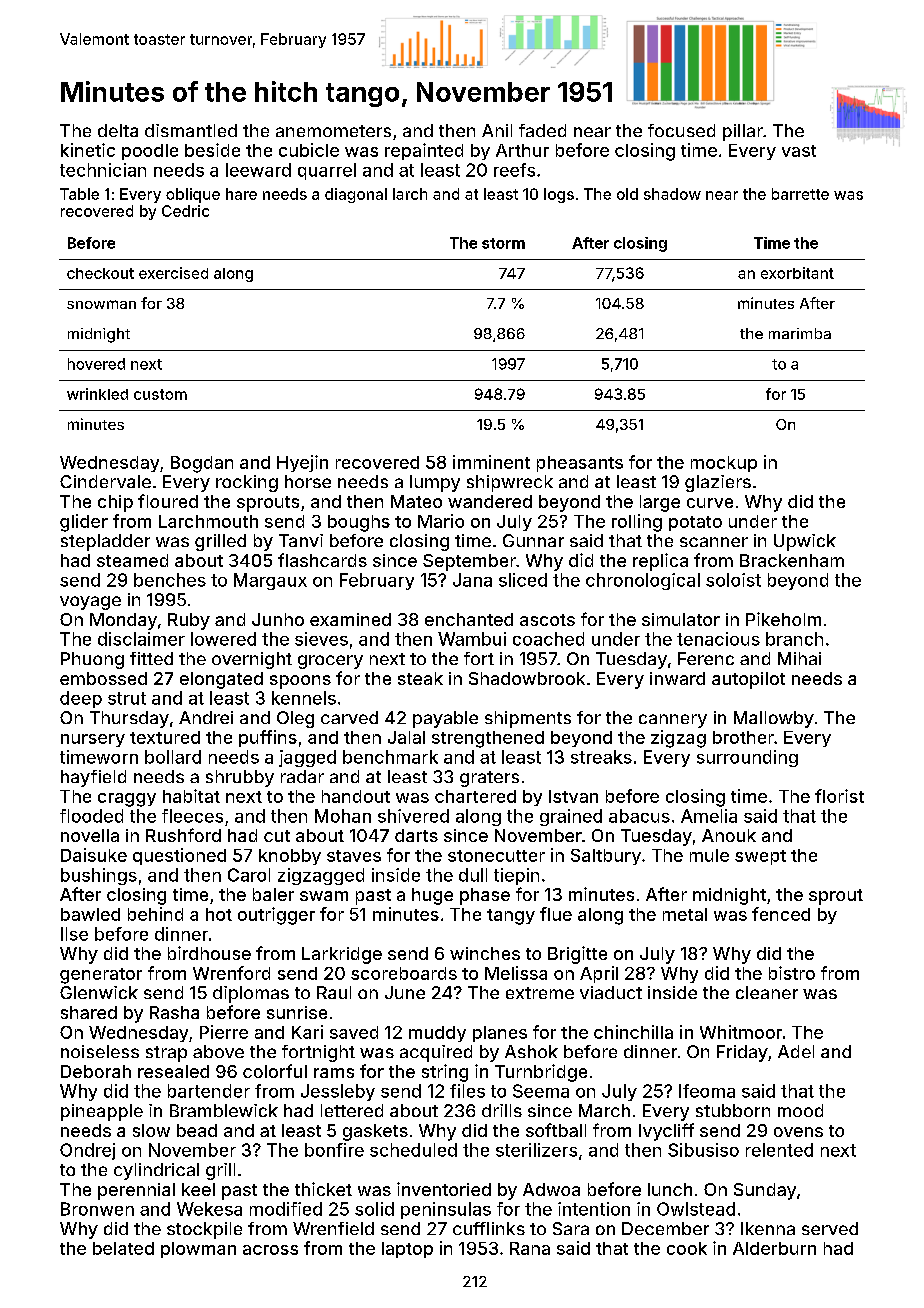 Image resolution: width=924 pixels, height=1308 pixels. I want to click on laptop, so click(407, 1250).
